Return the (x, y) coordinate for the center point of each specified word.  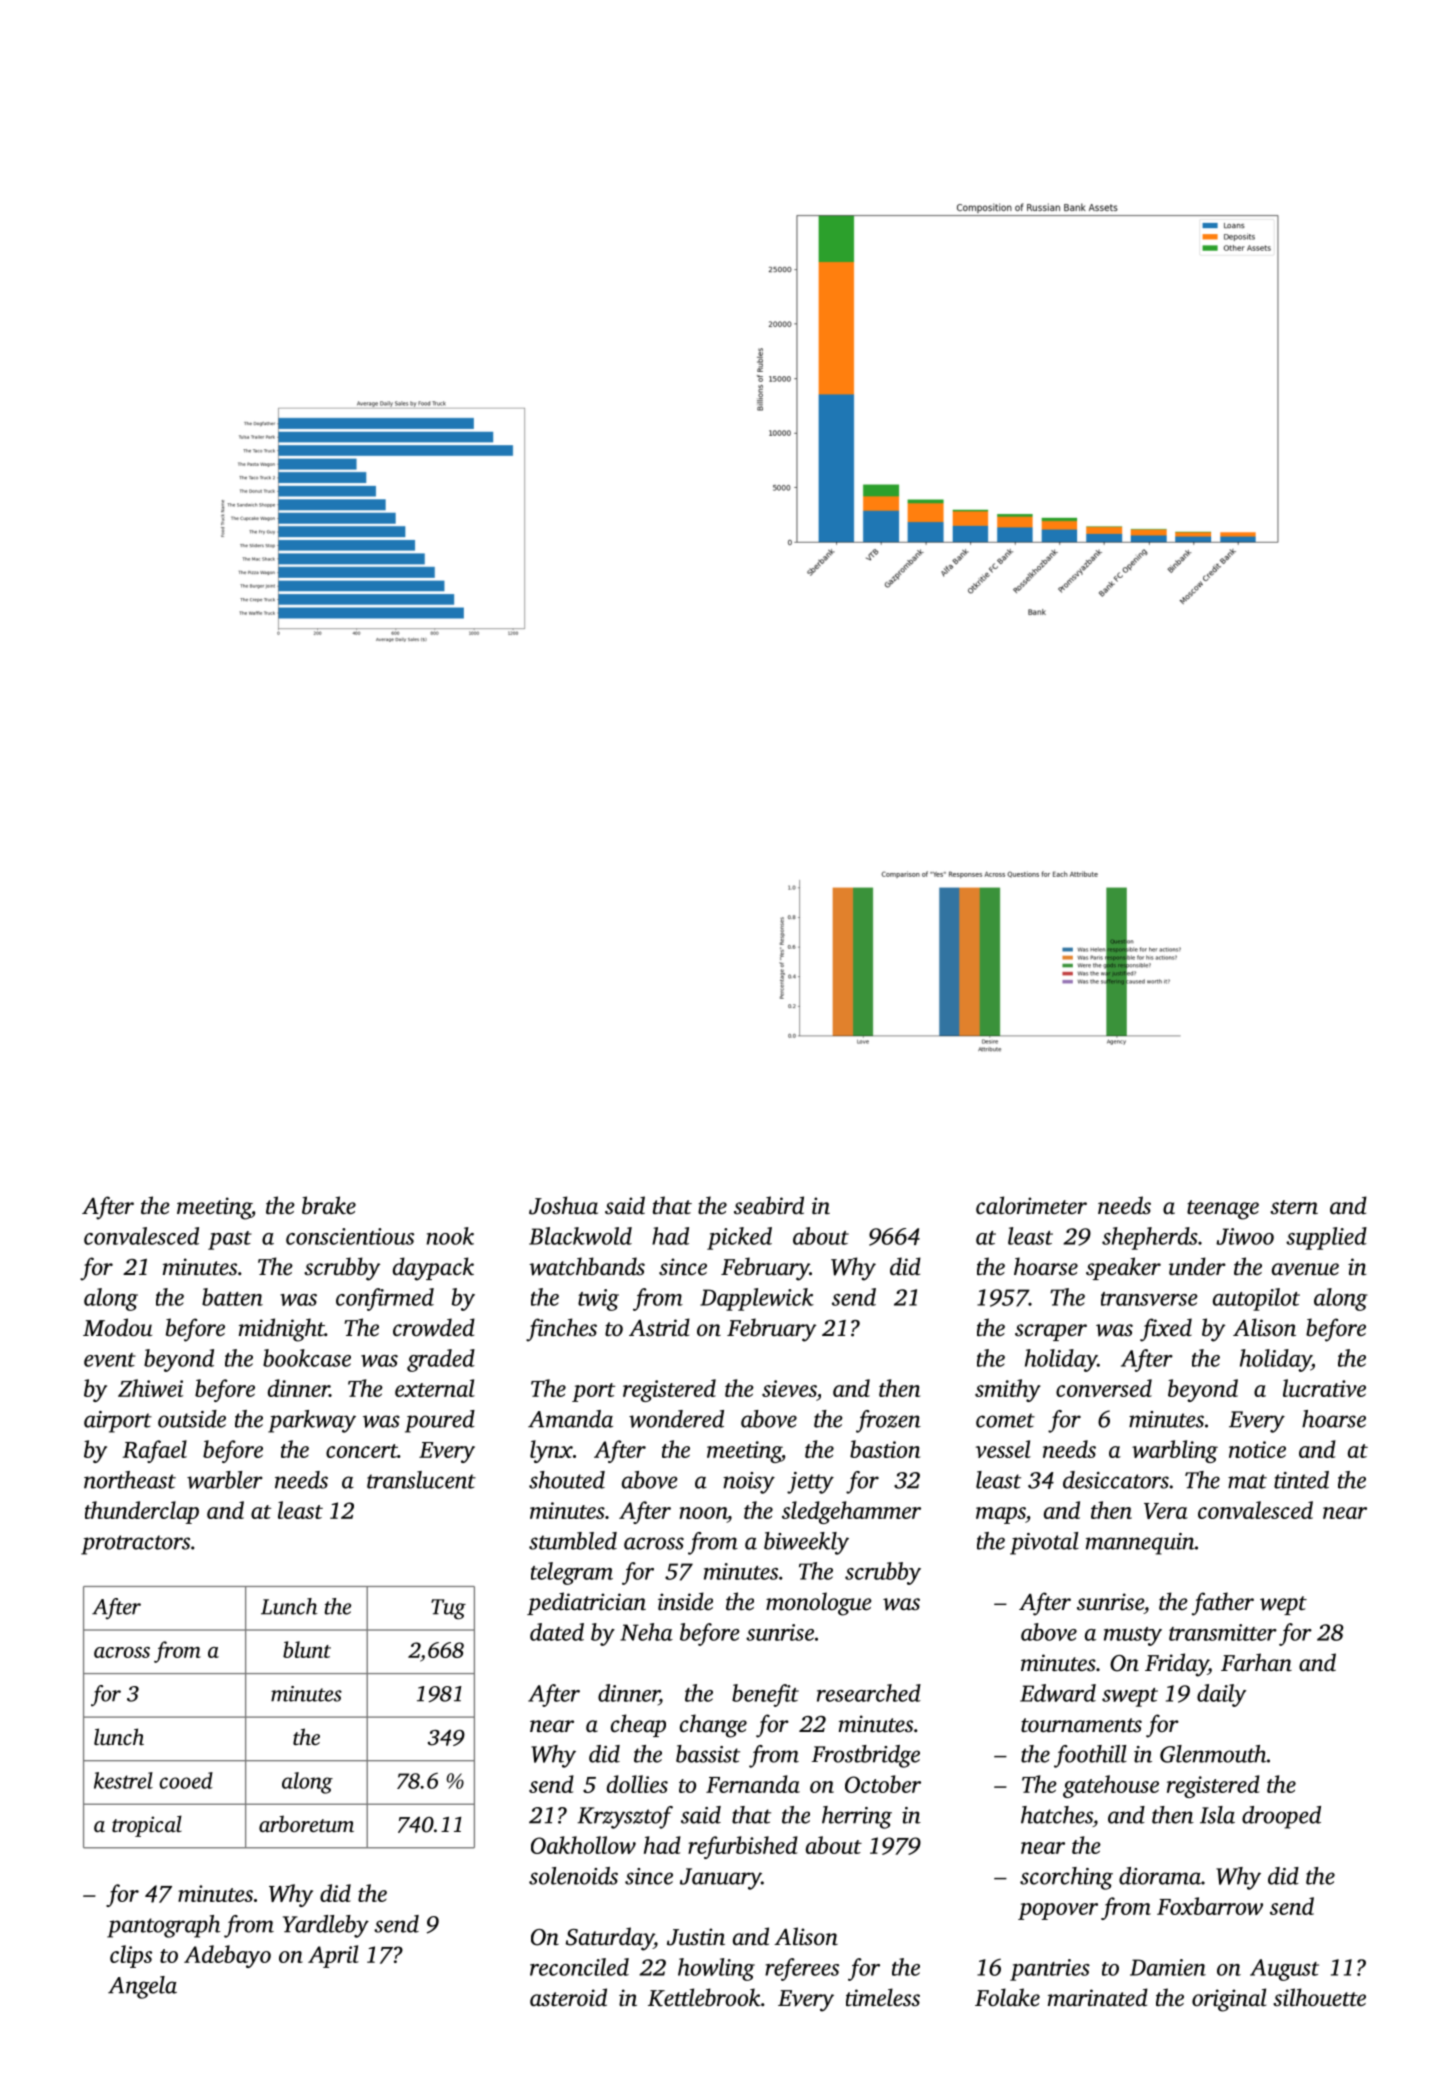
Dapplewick (757, 1299)
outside (192, 1419)
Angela (142, 1987)
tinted (1301, 1480)
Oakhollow (583, 1845)
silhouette (1319, 1997)
